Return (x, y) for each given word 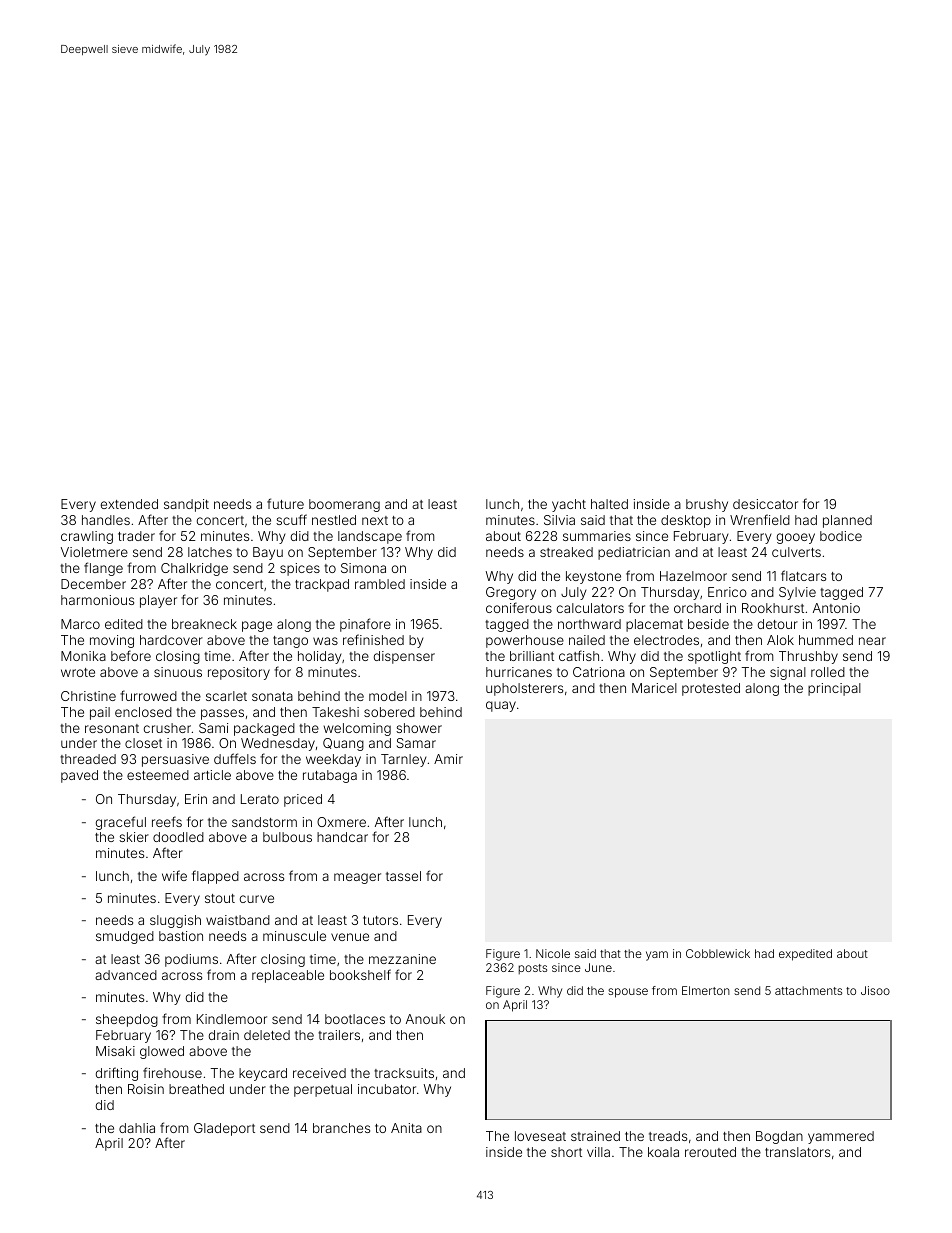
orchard (697, 608)
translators (797, 1152)
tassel (403, 876)
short (566, 1152)
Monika (83, 656)
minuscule (294, 936)
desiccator (765, 504)
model (388, 696)
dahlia (137, 1128)
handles (106, 520)
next (375, 520)
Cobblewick (718, 953)
